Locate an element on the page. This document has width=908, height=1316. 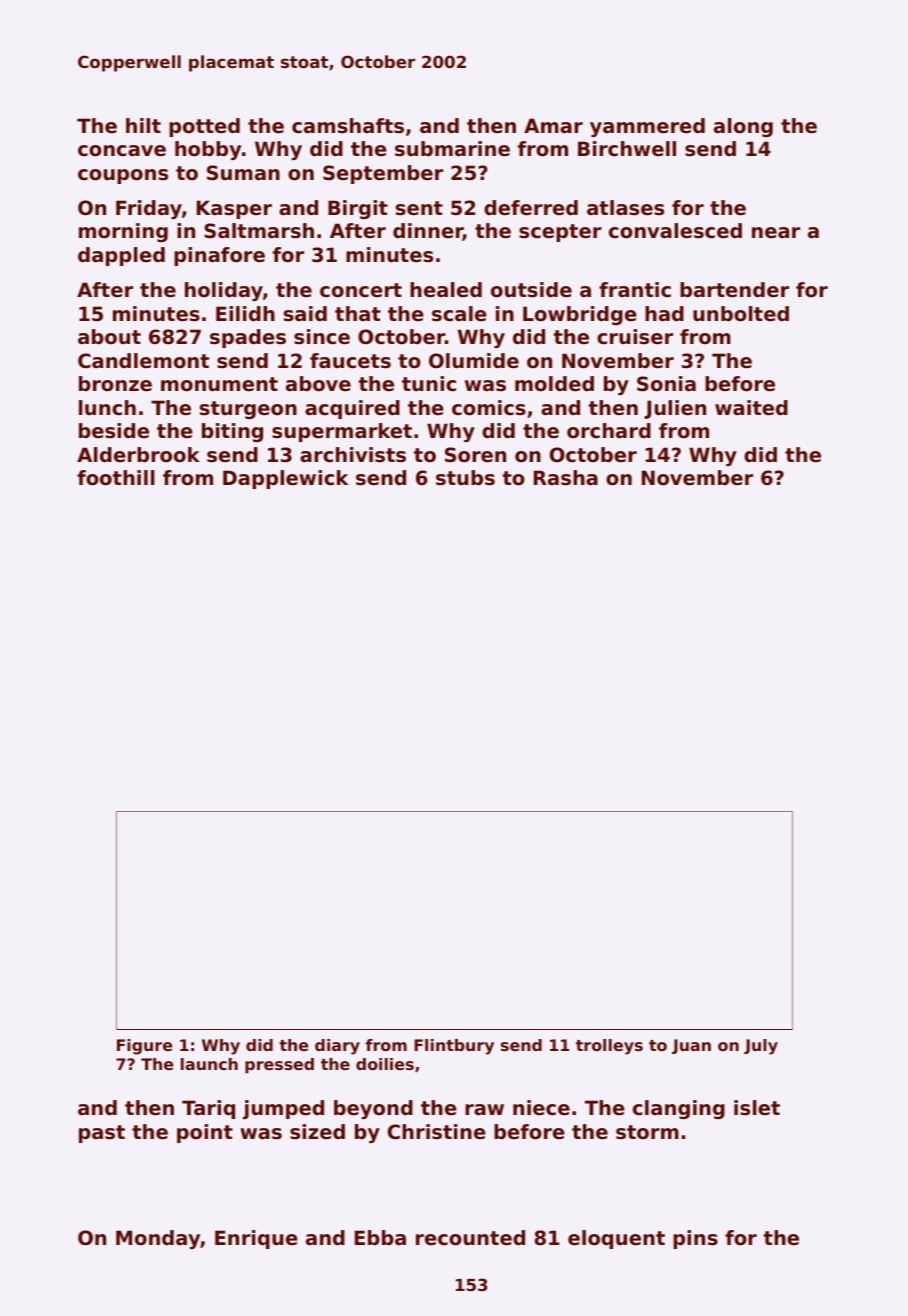
unbolted is located at coordinates (741, 314).
